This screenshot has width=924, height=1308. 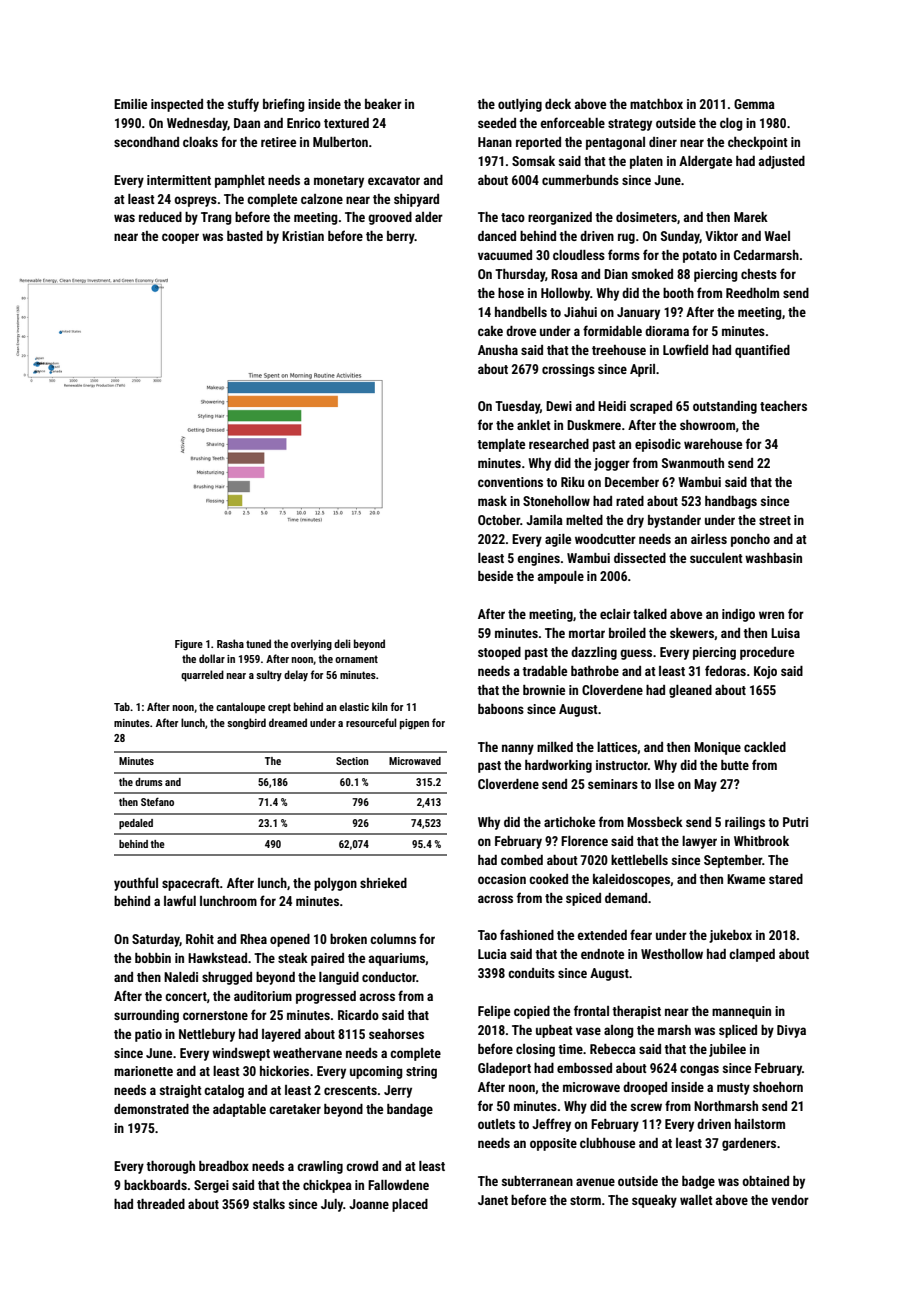 I want to click on Wael, so click(x=777, y=236).
